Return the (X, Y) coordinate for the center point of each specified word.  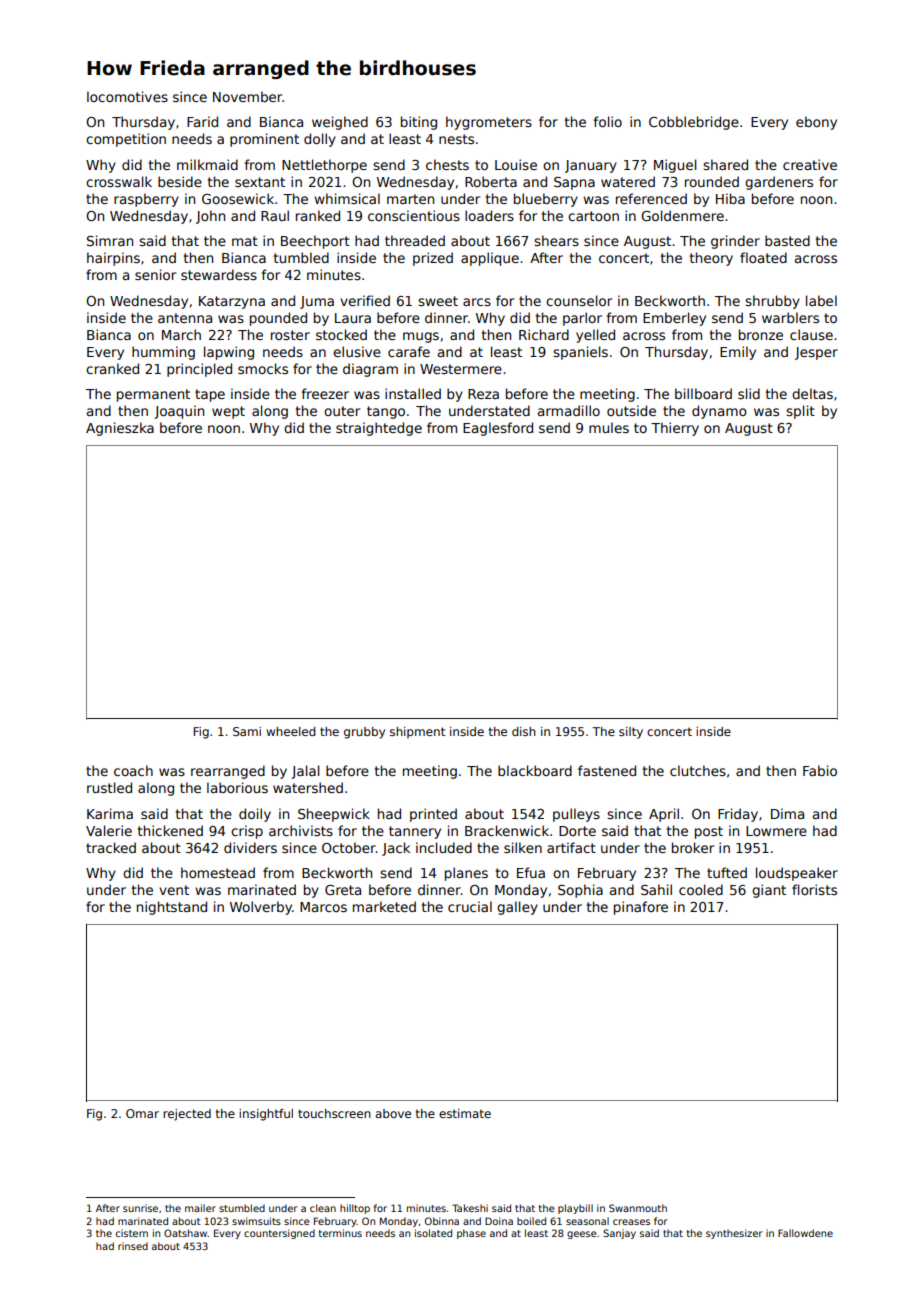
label (821, 300)
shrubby (772, 302)
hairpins (113, 259)
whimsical (347, 198)
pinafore (641, 908)
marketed (384, 906)
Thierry (675, 429)
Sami (247, 731)
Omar (142, 1113)
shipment (417, 733)
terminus (340, 1233)
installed (413, 393)
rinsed (133, 1246)
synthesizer (734, 1234)
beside (180, 181)
